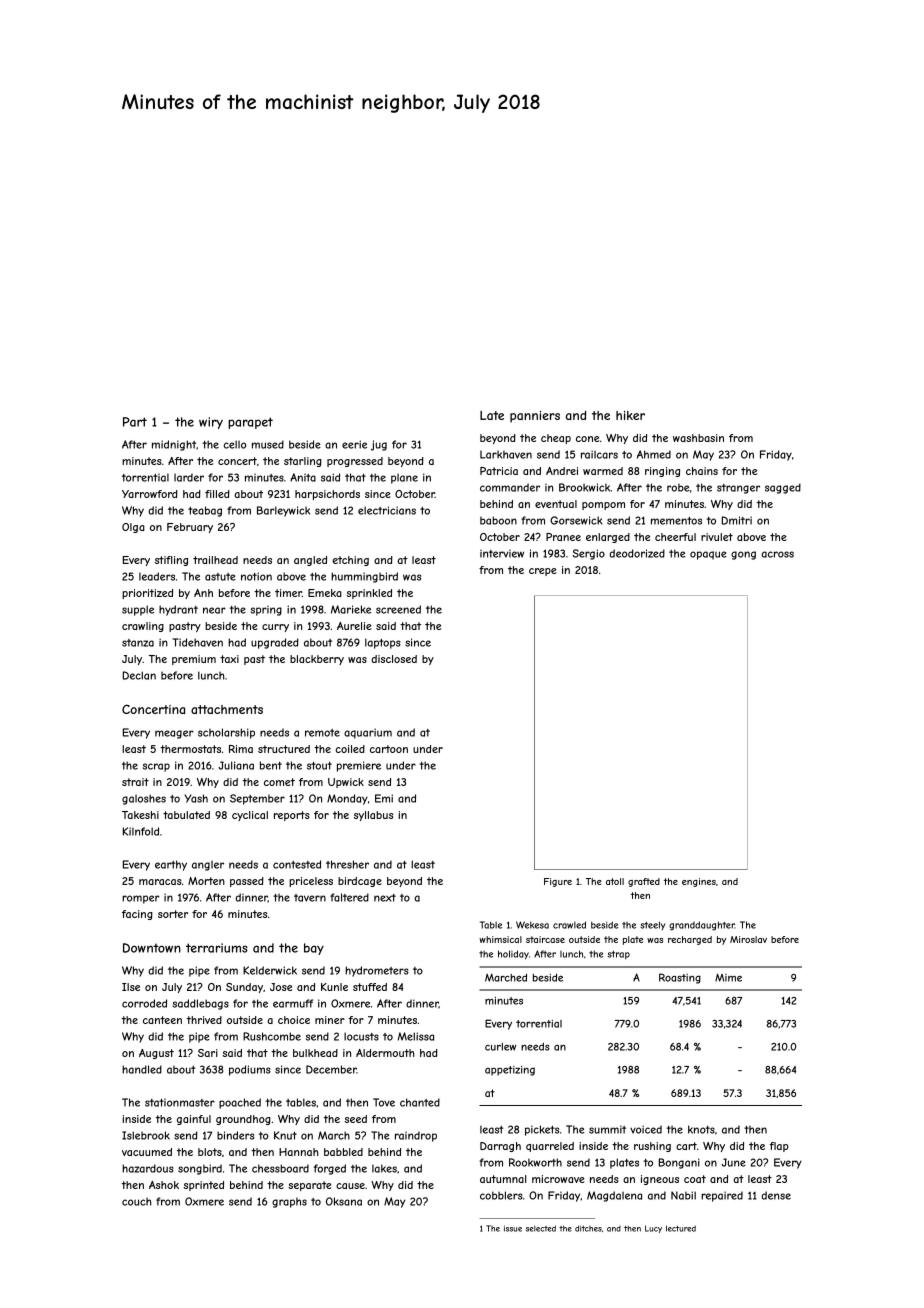 The width and height of the page is (924, 1308). What do you see at coordinates (398, 609) in the page?
I see `screened` at bounding box center [398, 609].
